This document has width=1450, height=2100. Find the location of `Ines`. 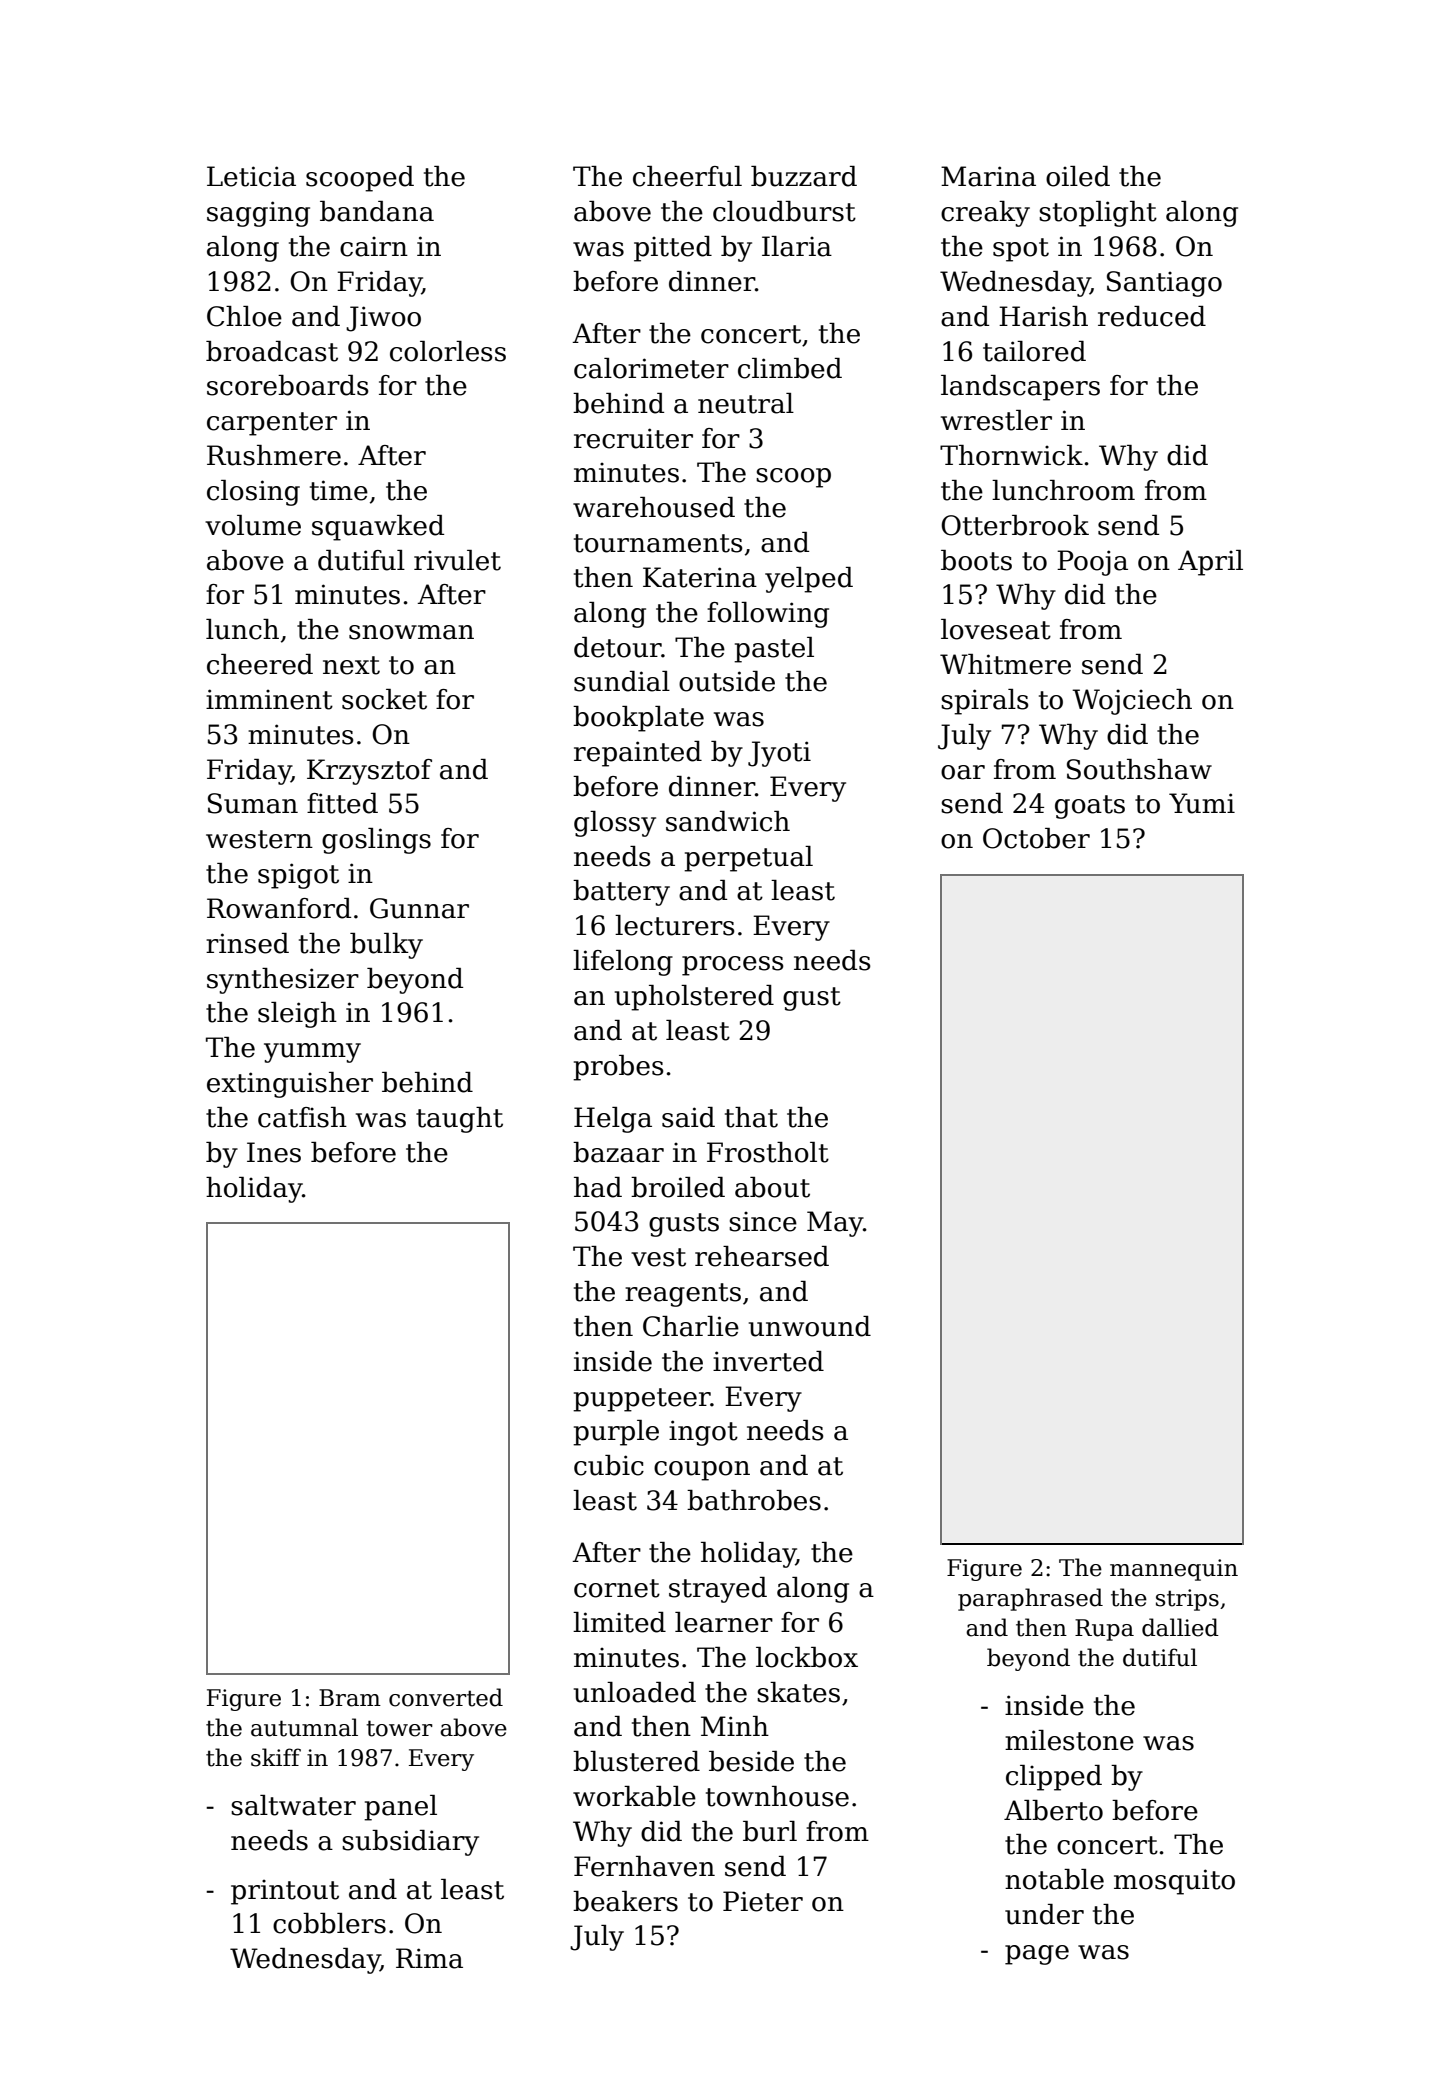

Ines is located at coordinates (274, 1152).
